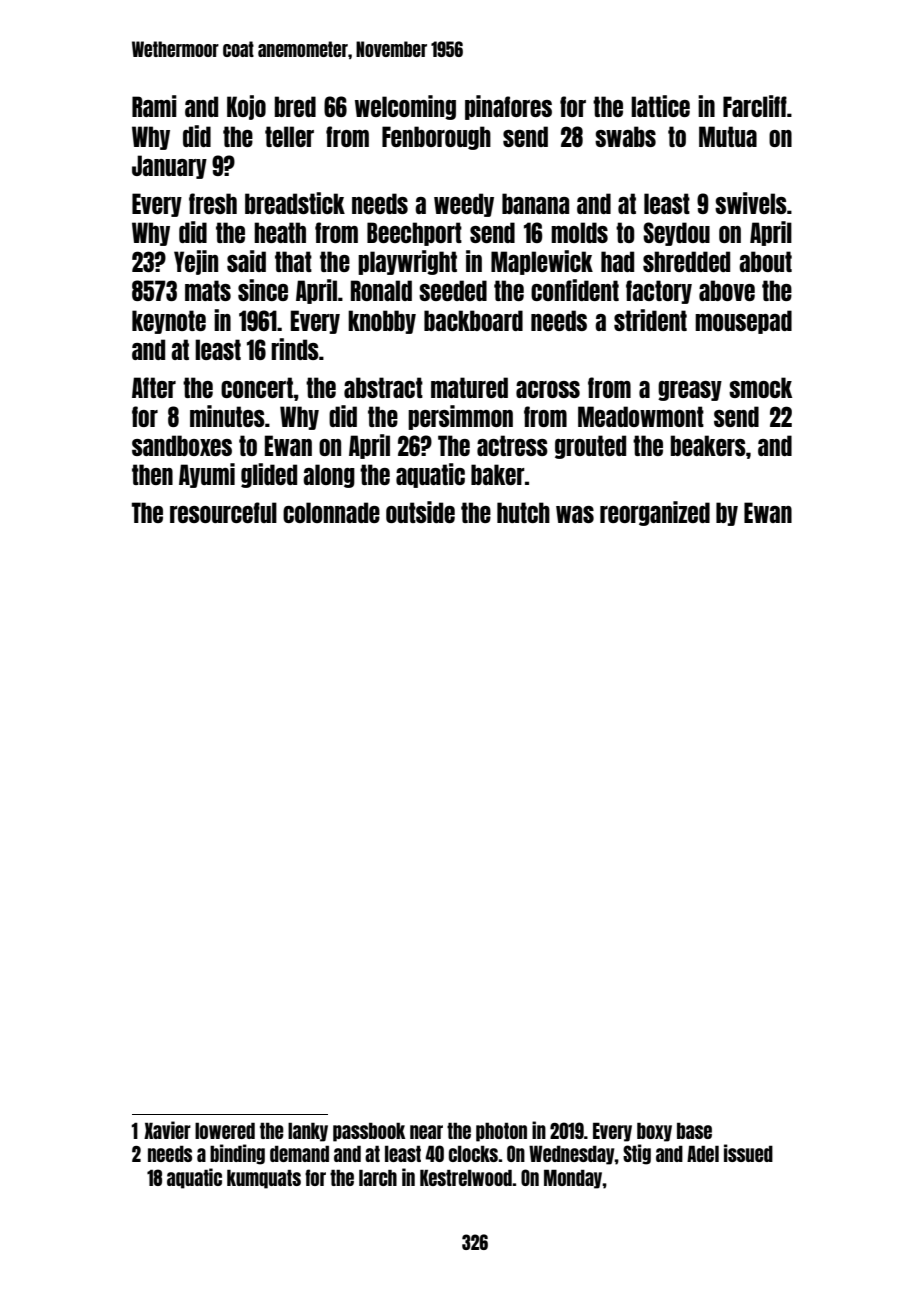  Describe the element at coordinates (383, 387) in the screenshot. I see `abstract` at that location.
